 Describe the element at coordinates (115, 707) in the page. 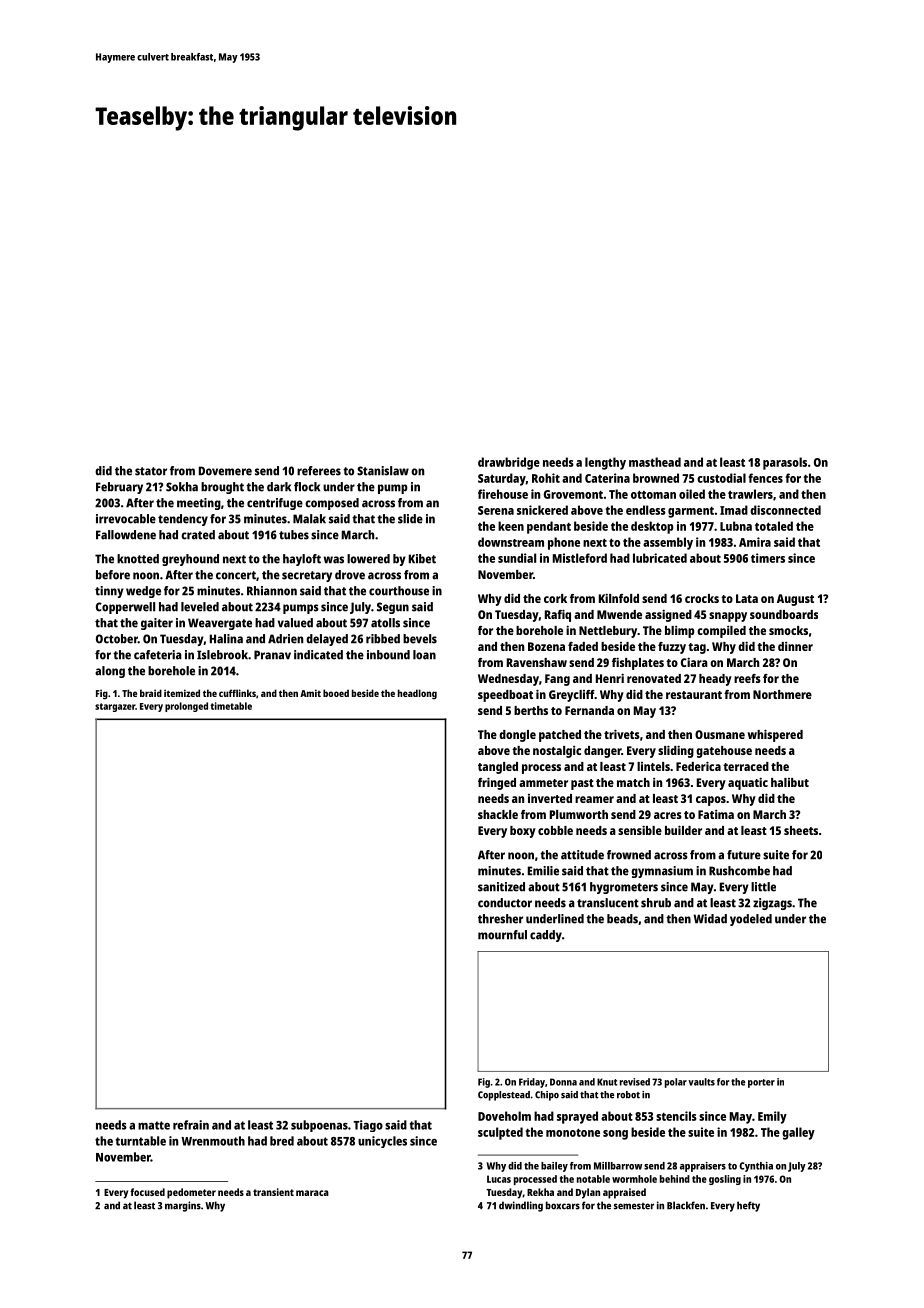

I see `stargazer` at that location.
